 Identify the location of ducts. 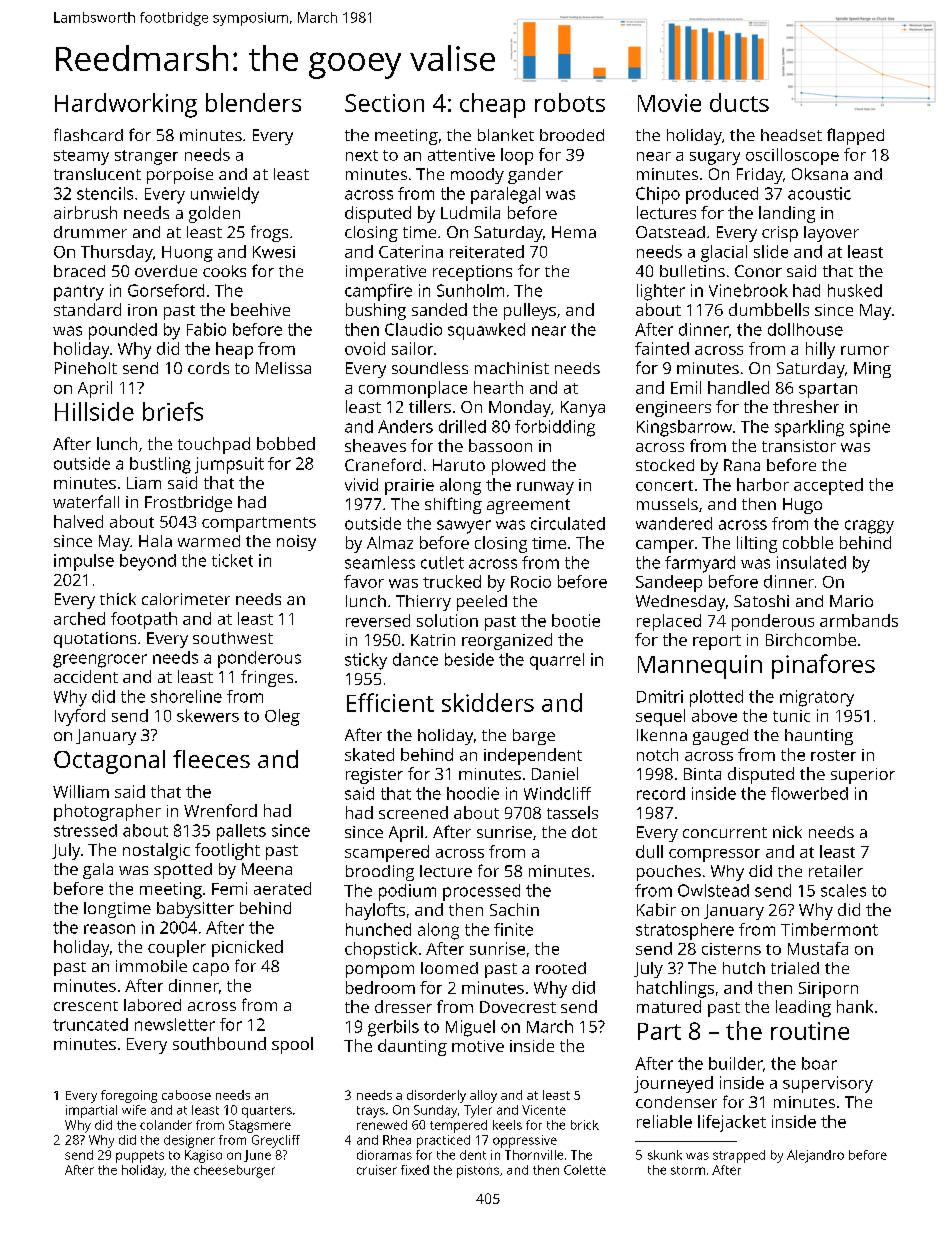
(739, 102).
